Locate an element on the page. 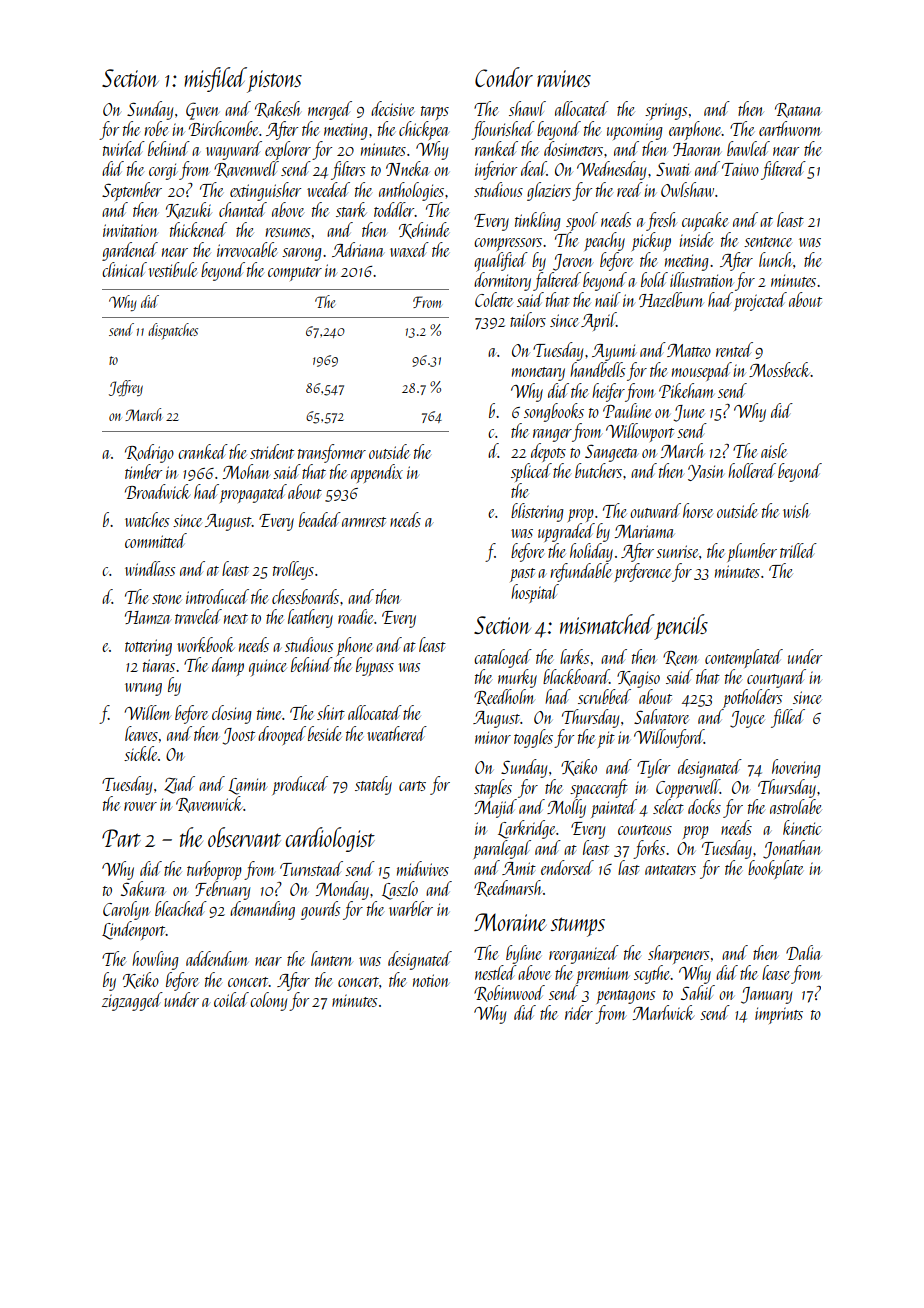 The height and width of the image is (1308, 924). tottering is located at coordinates (148, 647).
